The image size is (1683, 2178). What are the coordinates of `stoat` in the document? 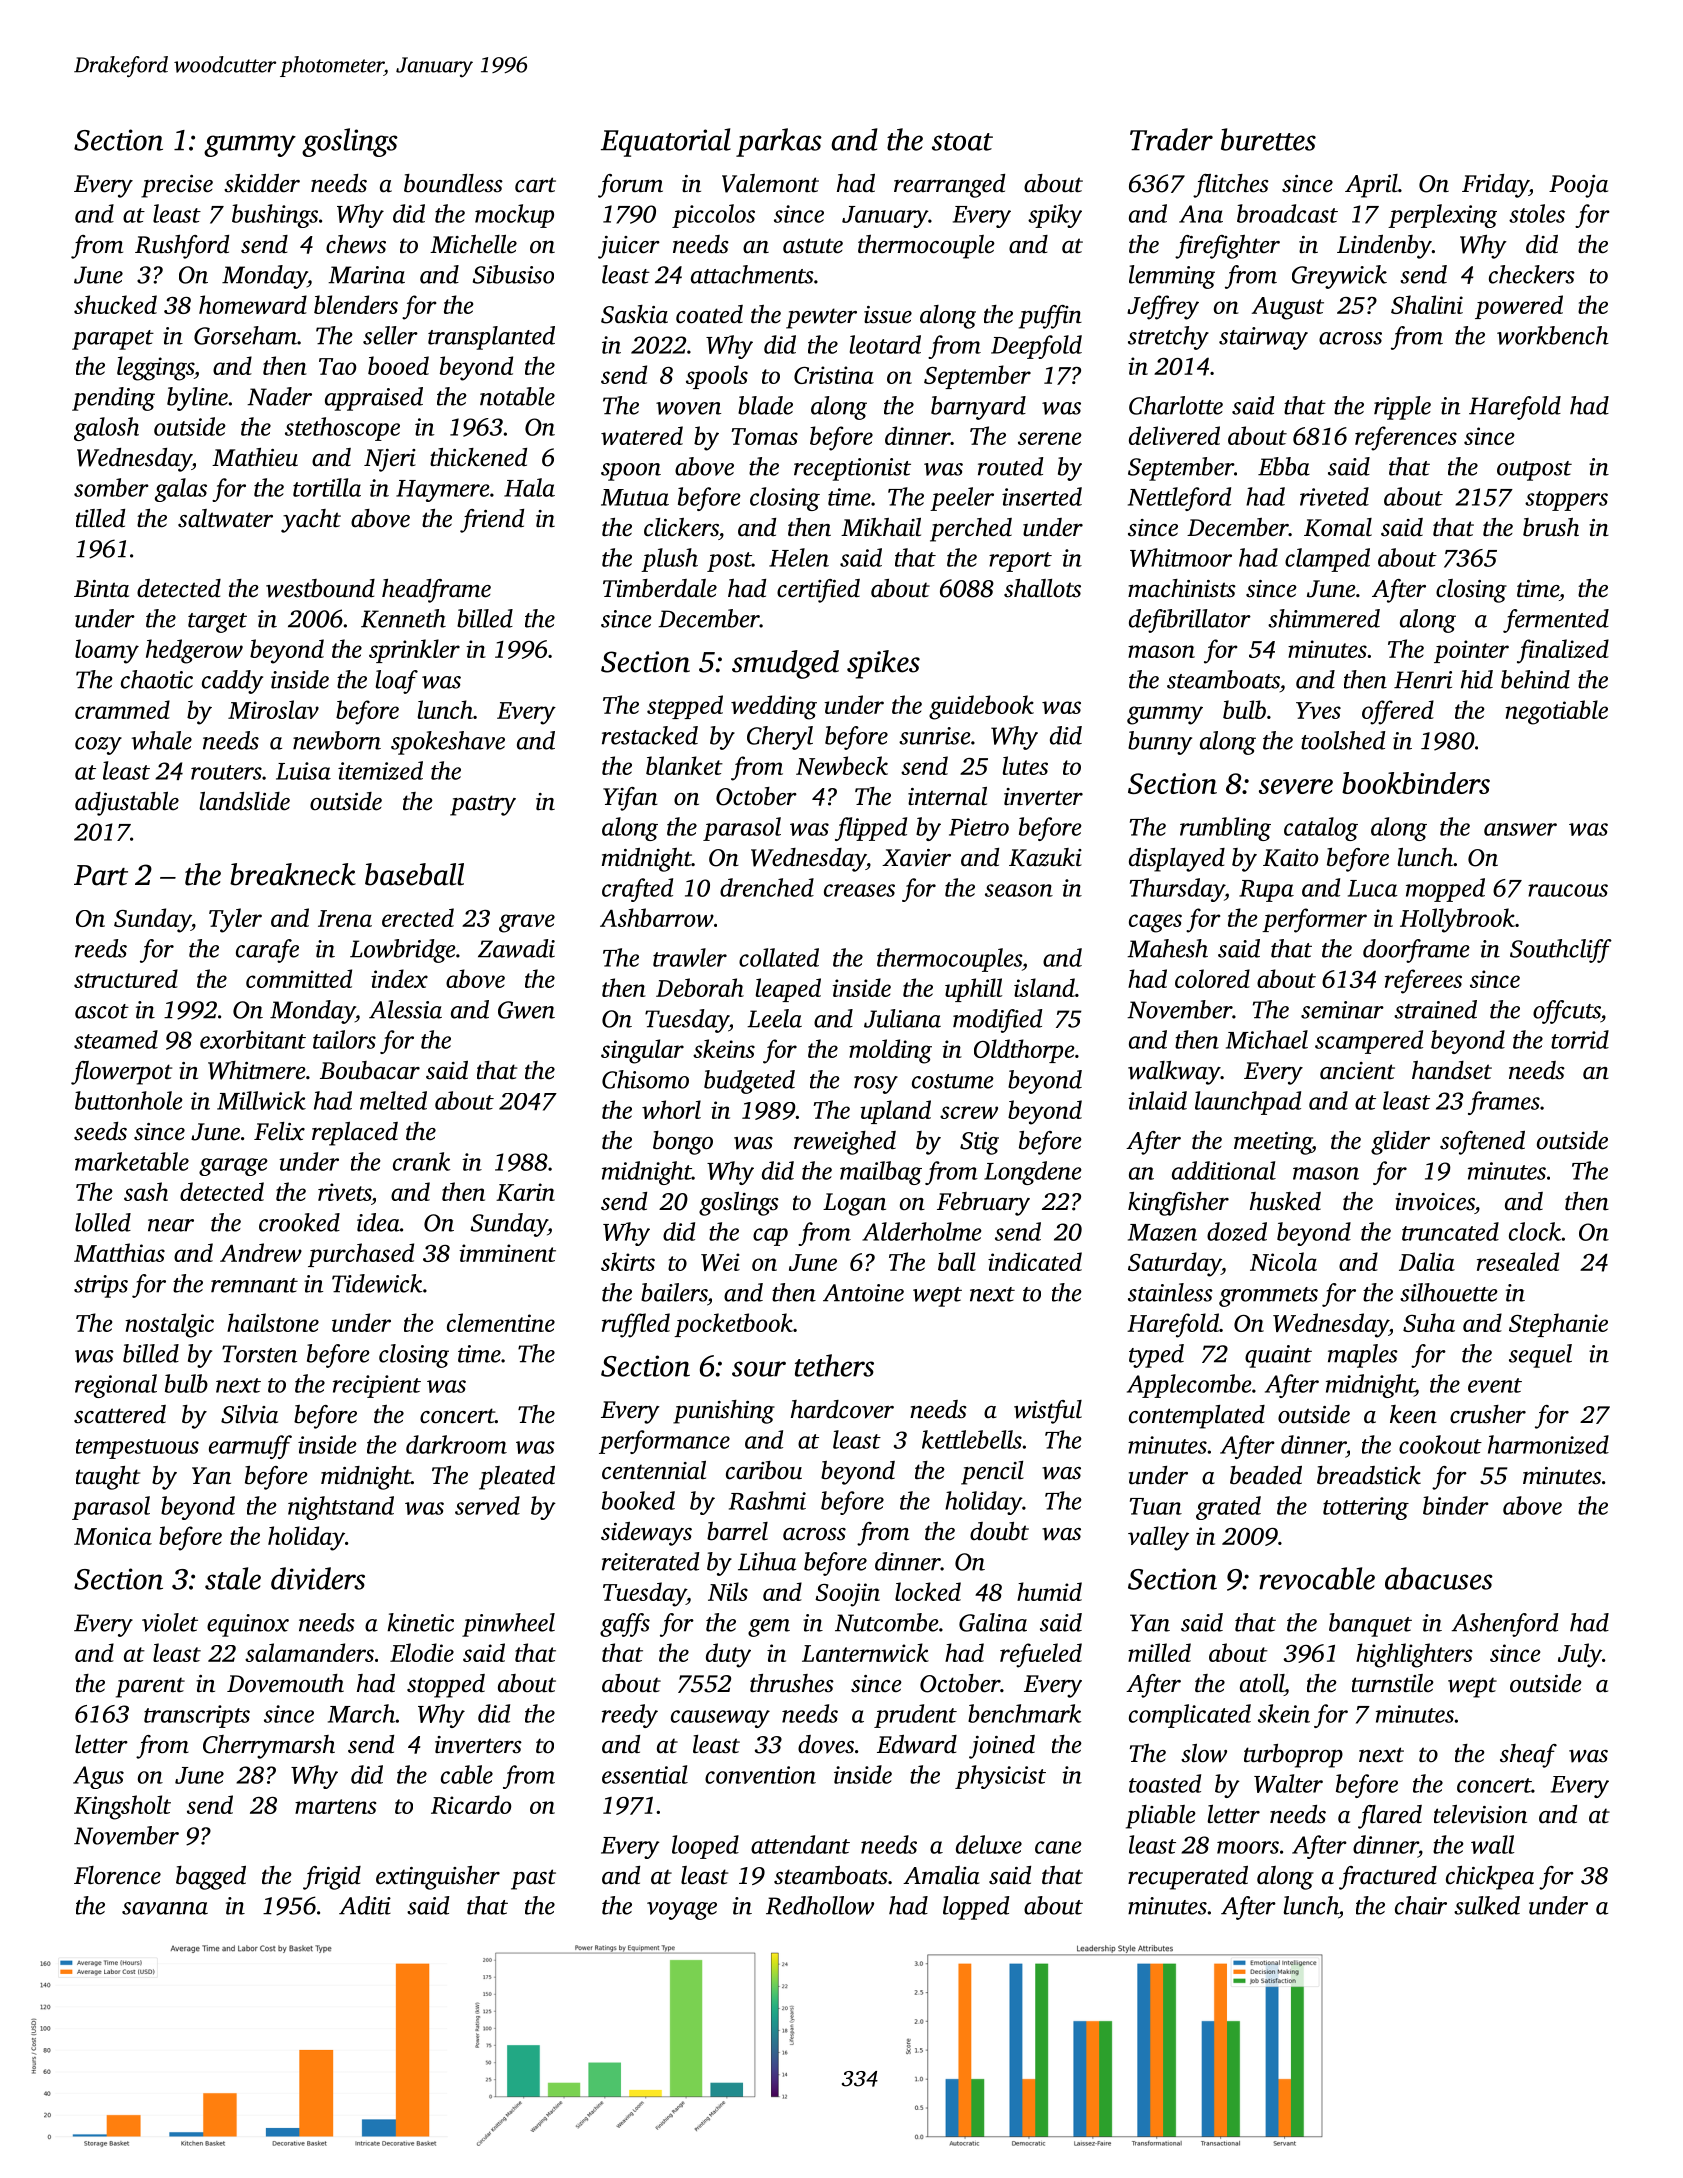 It's located at (962, 142).
